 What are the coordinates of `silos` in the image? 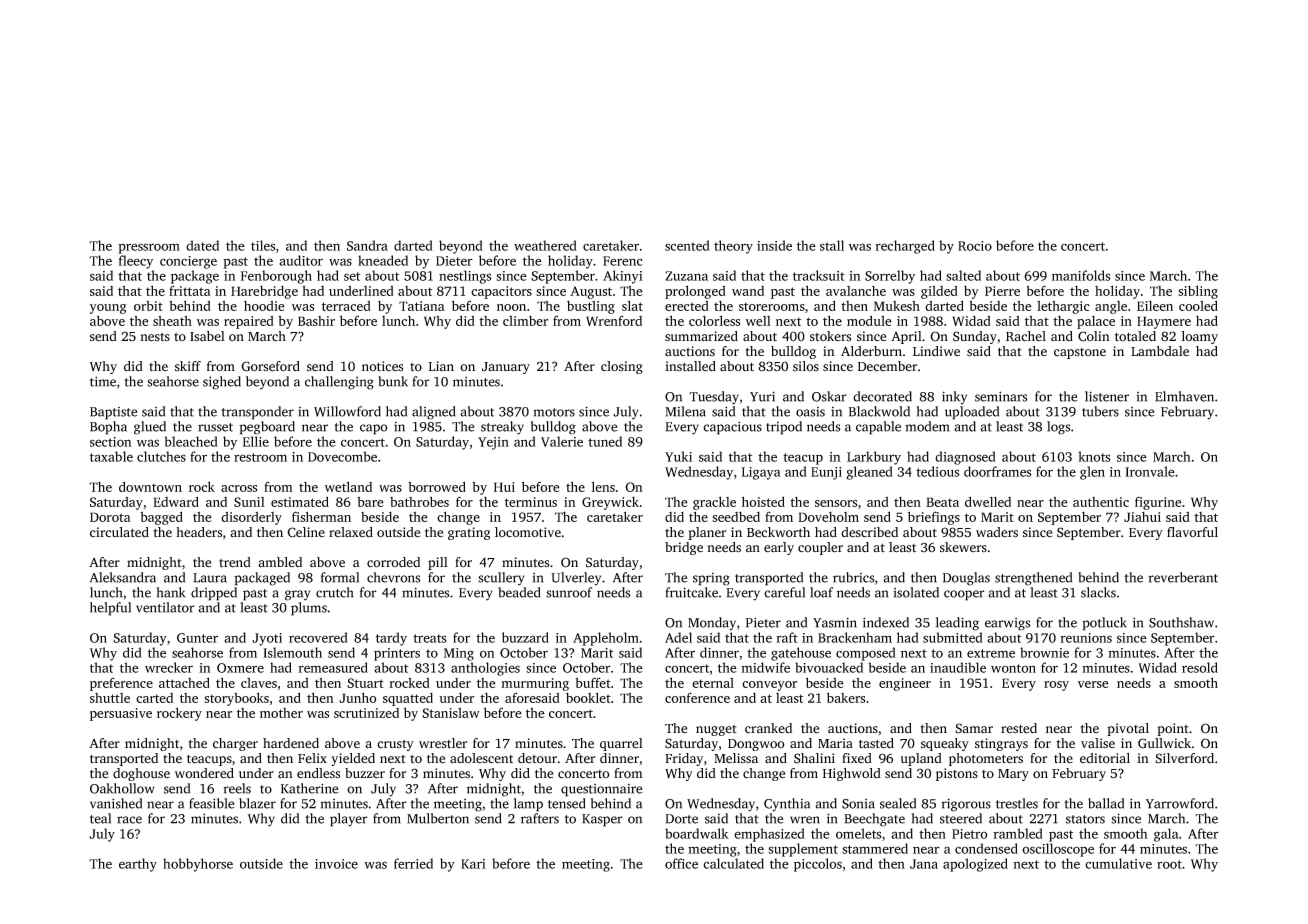 It's located at (806, 366).
